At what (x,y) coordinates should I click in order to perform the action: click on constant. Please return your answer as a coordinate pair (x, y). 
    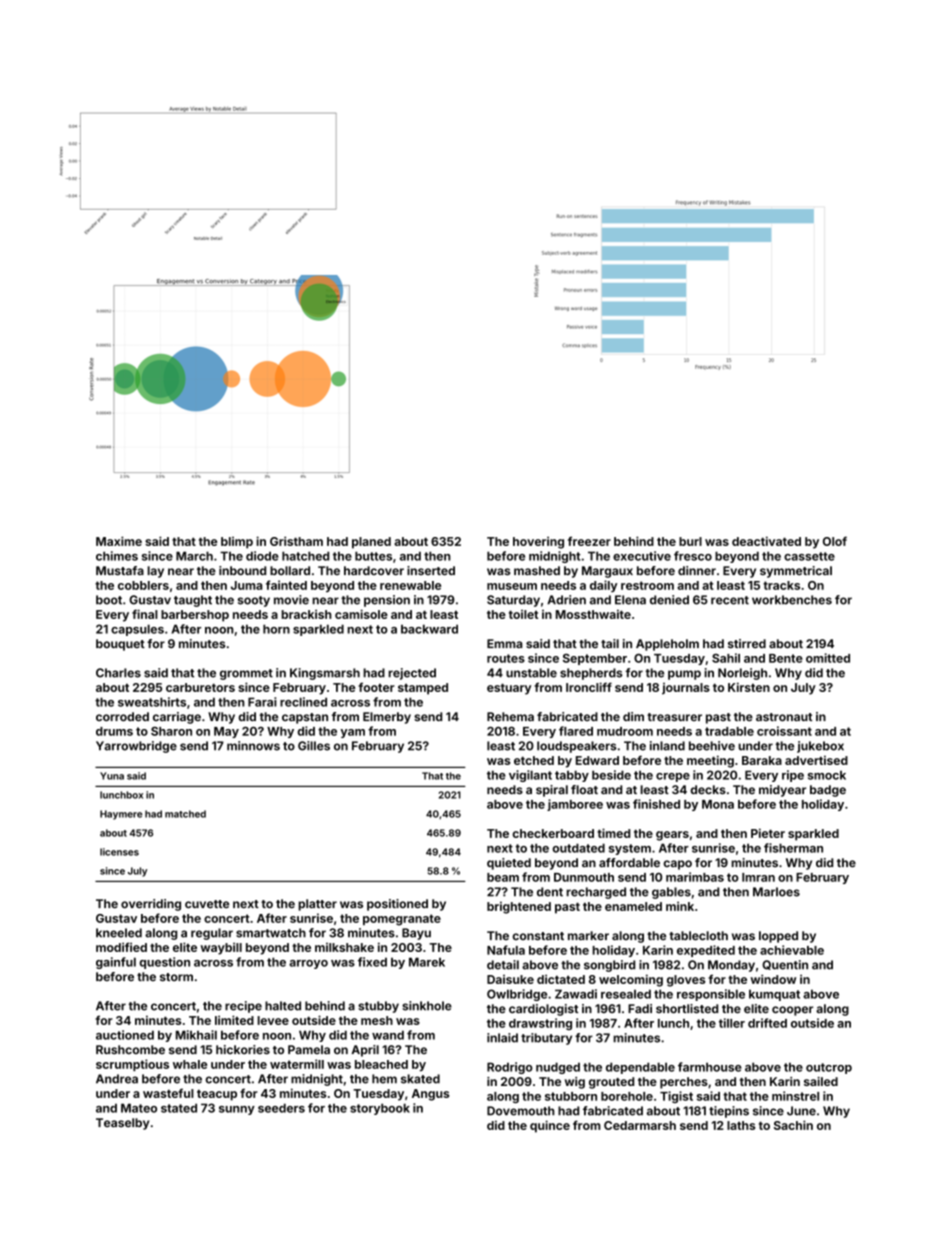
    Looking at the image, I should click on (538, 936).
